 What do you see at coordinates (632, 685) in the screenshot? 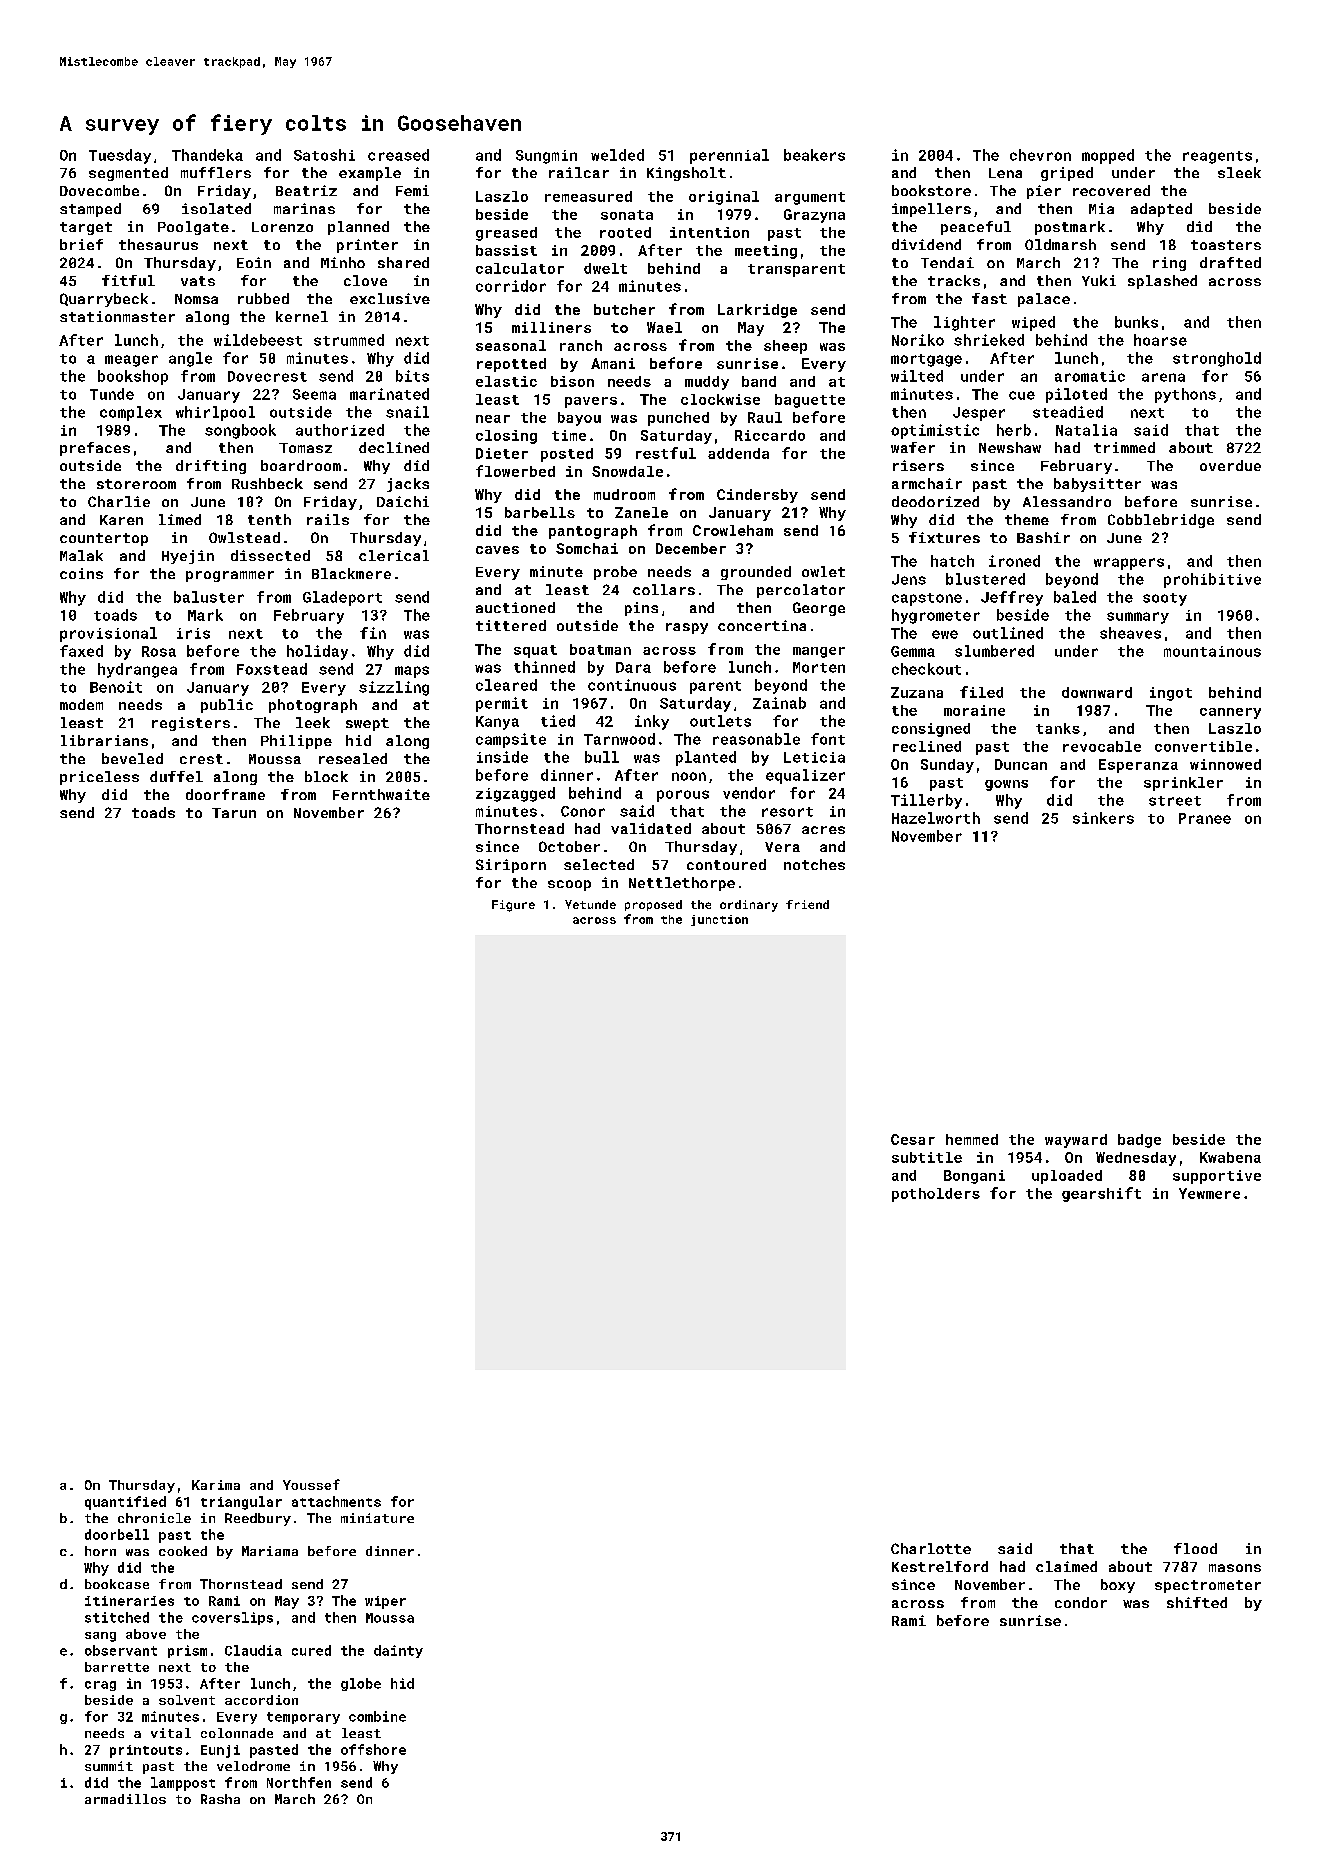
I see `continuous` at bounding box center [632, 685].
